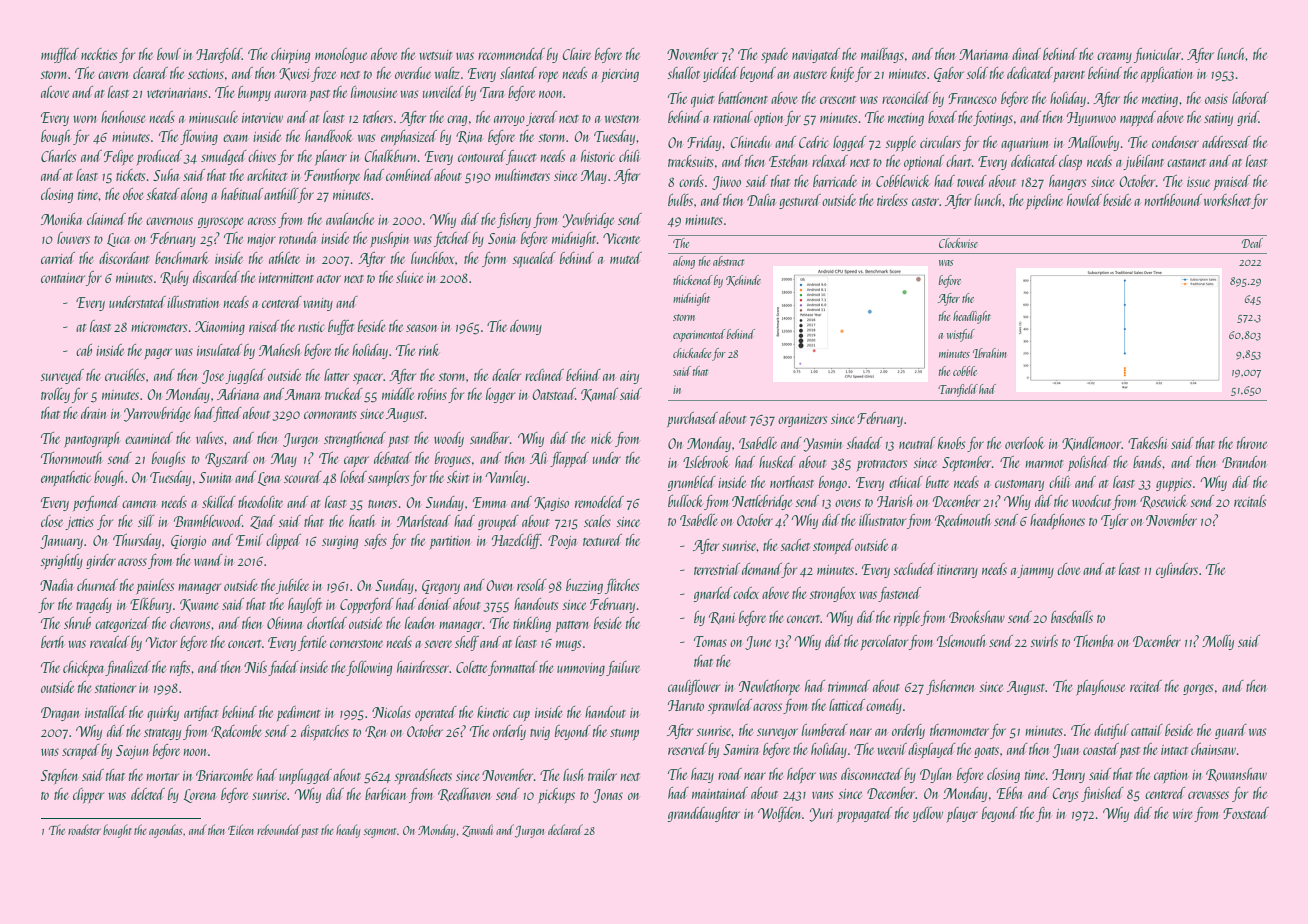  What do you see at coordinates (1114, 57) in the screenshot?
I see `creamy` at bounding box center [1114, 57].
